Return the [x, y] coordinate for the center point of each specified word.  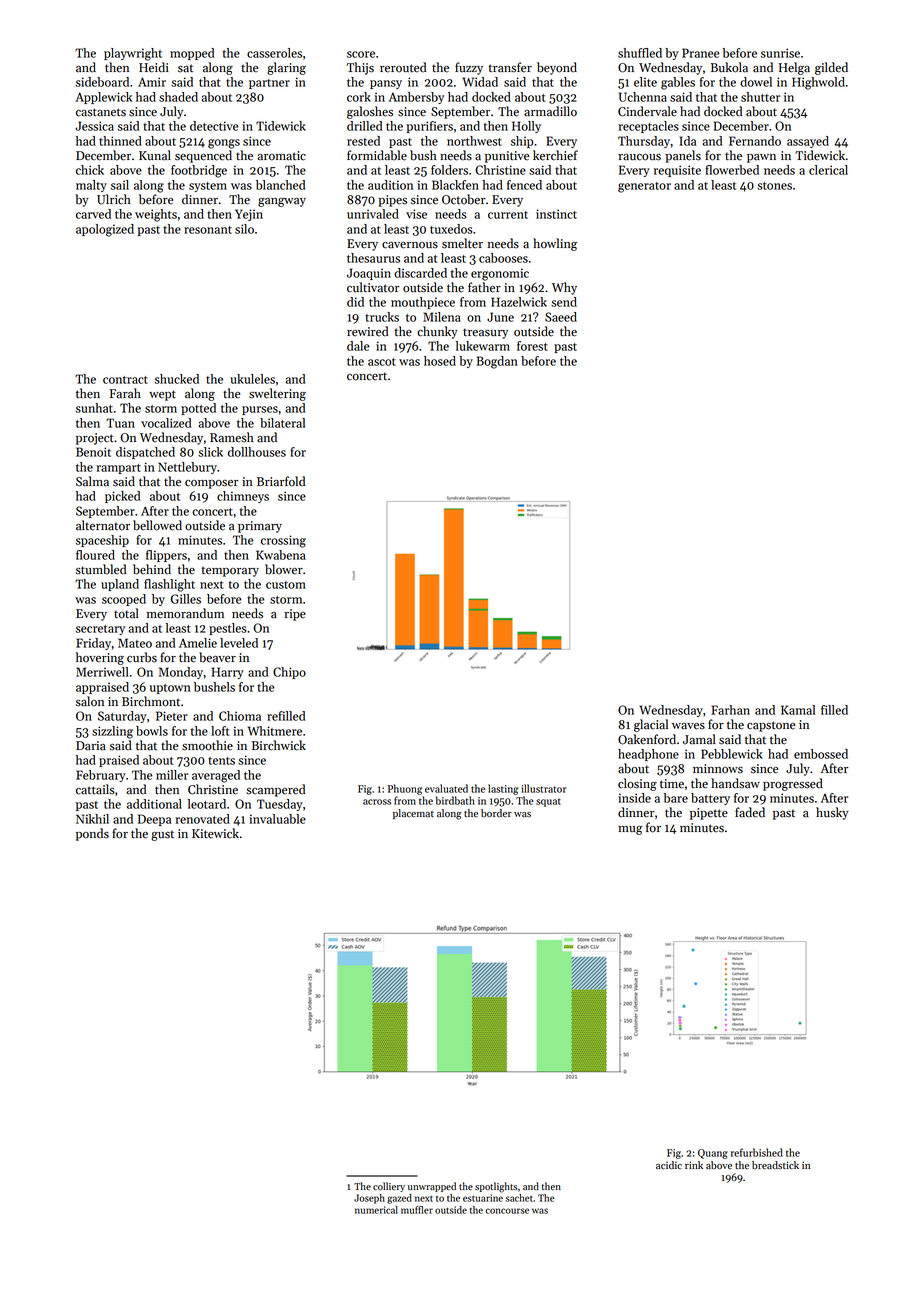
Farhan [730, 710]
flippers [166, 556]
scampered [276, 790]
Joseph [369, 1199]
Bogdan [497, 362]
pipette [709, 814]
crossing [283, 541]
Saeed [561, 317]
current [508, 215]
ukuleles [252, 379]
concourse [507, 1211]
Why [564, 288]
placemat [413, 814]
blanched [280, 185]
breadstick [775, 1165]
